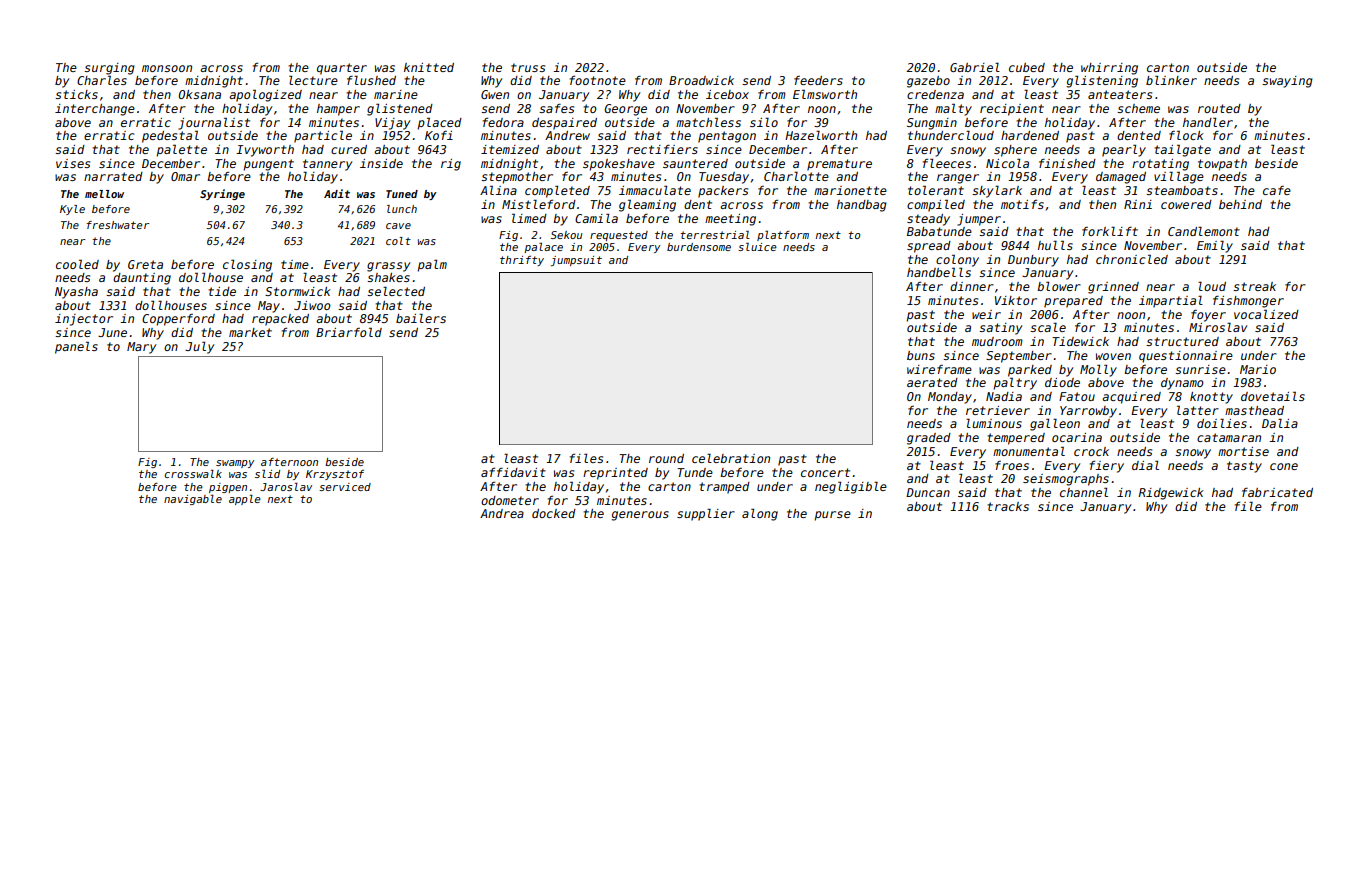 Image resolution: width=1372 pixels, height=887 pixels. What do you see at coordinates (167, 68) in the page?
I see `monsoon` at bounding box center [167, 68].
